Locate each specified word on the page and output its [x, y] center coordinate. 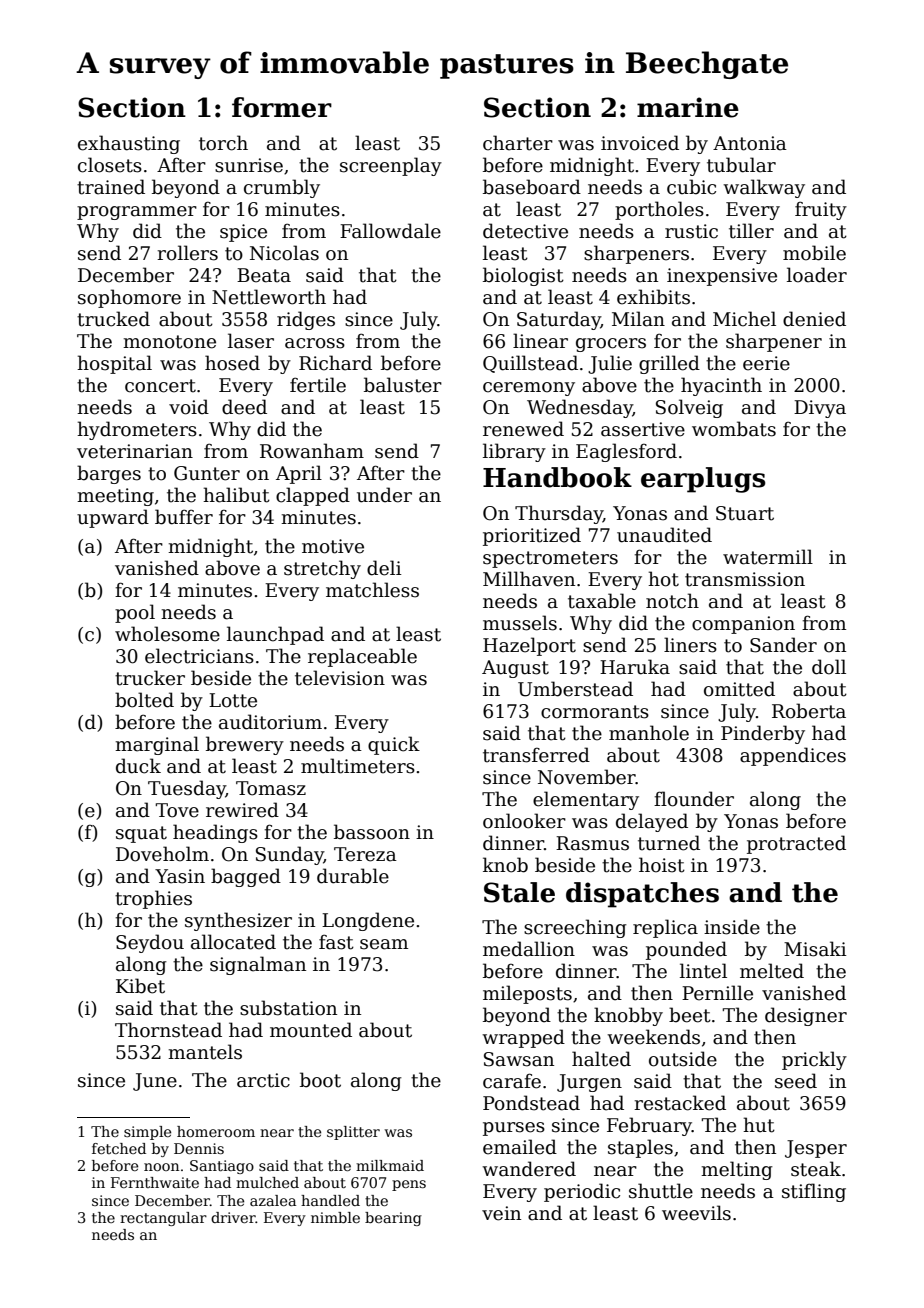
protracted [796, 844]
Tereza [365, 854]
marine [688, 107]
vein [501, 1213]
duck [138, 766]
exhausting [129, 144]
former [282, 107]
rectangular [163, 1219]
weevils [696, 1213]
